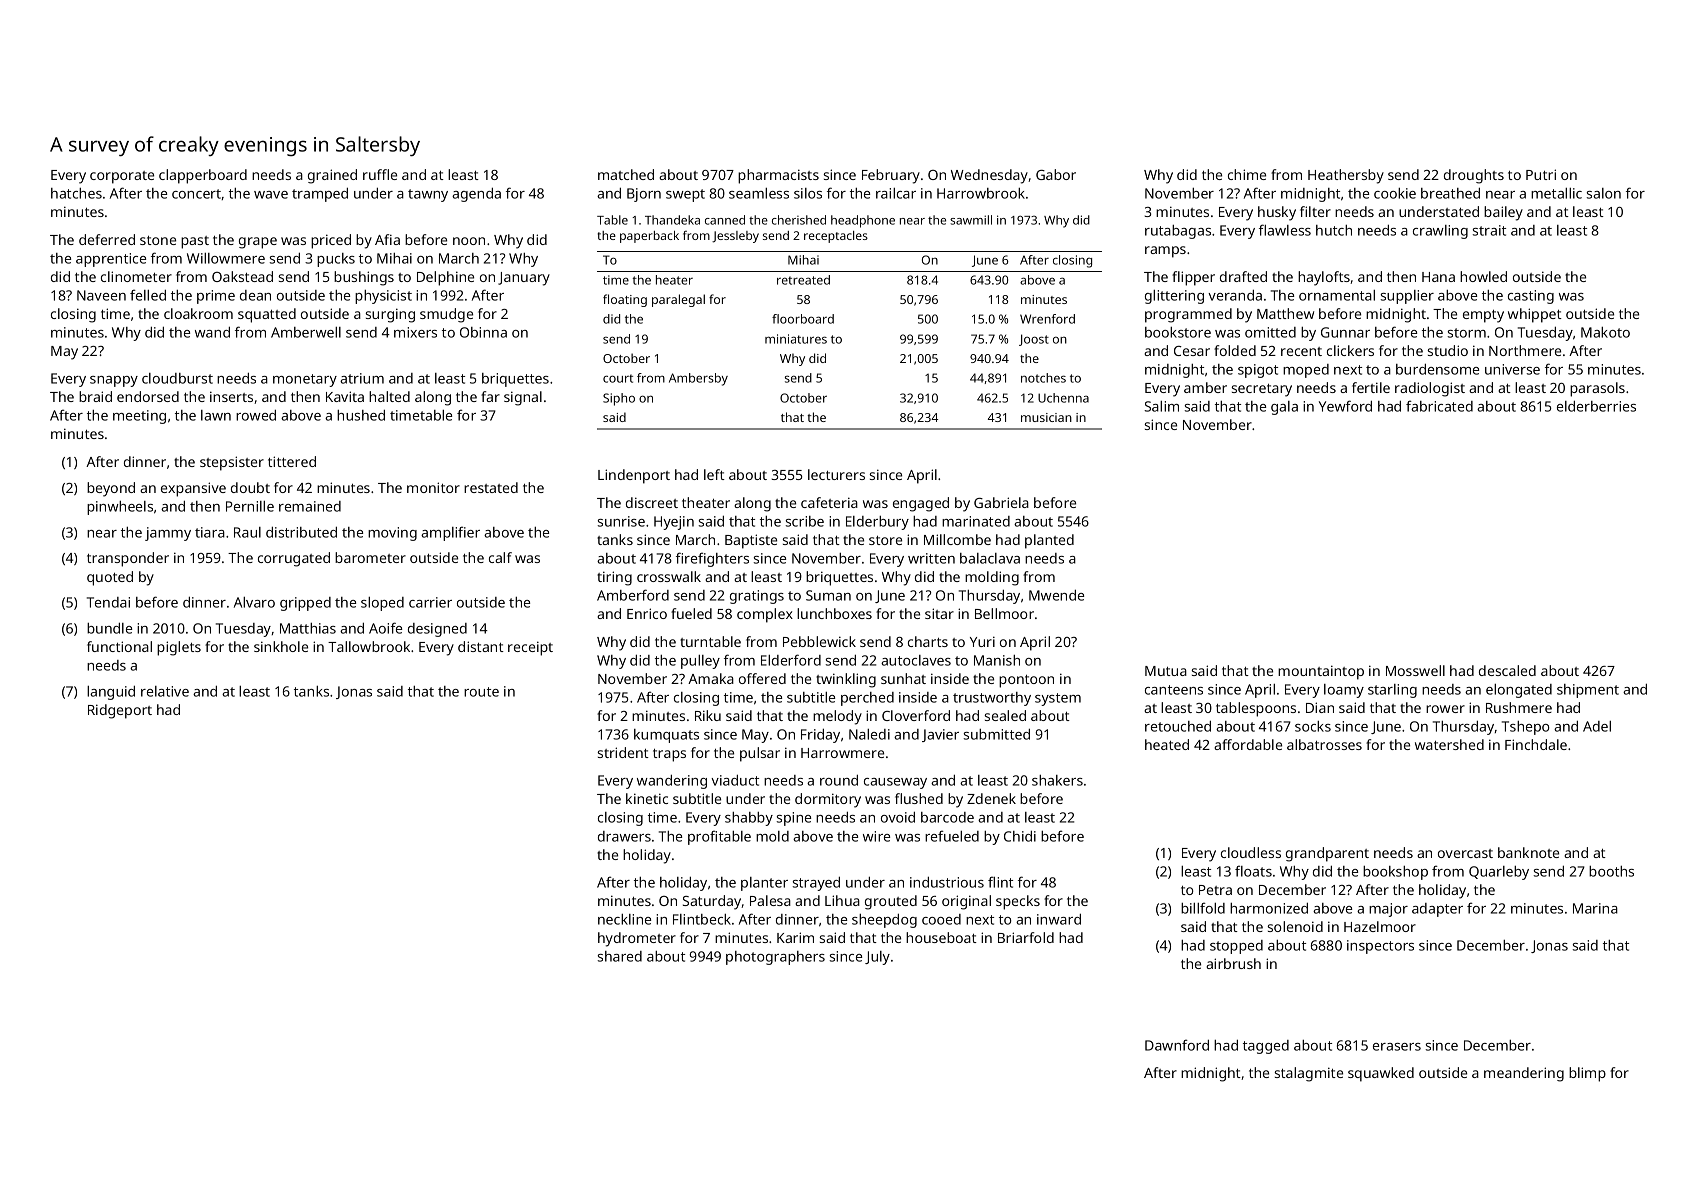 The image size is (1699, 1202). Describe the element at coordinates (122, 177) in the document. I see `corporate` at that location.
